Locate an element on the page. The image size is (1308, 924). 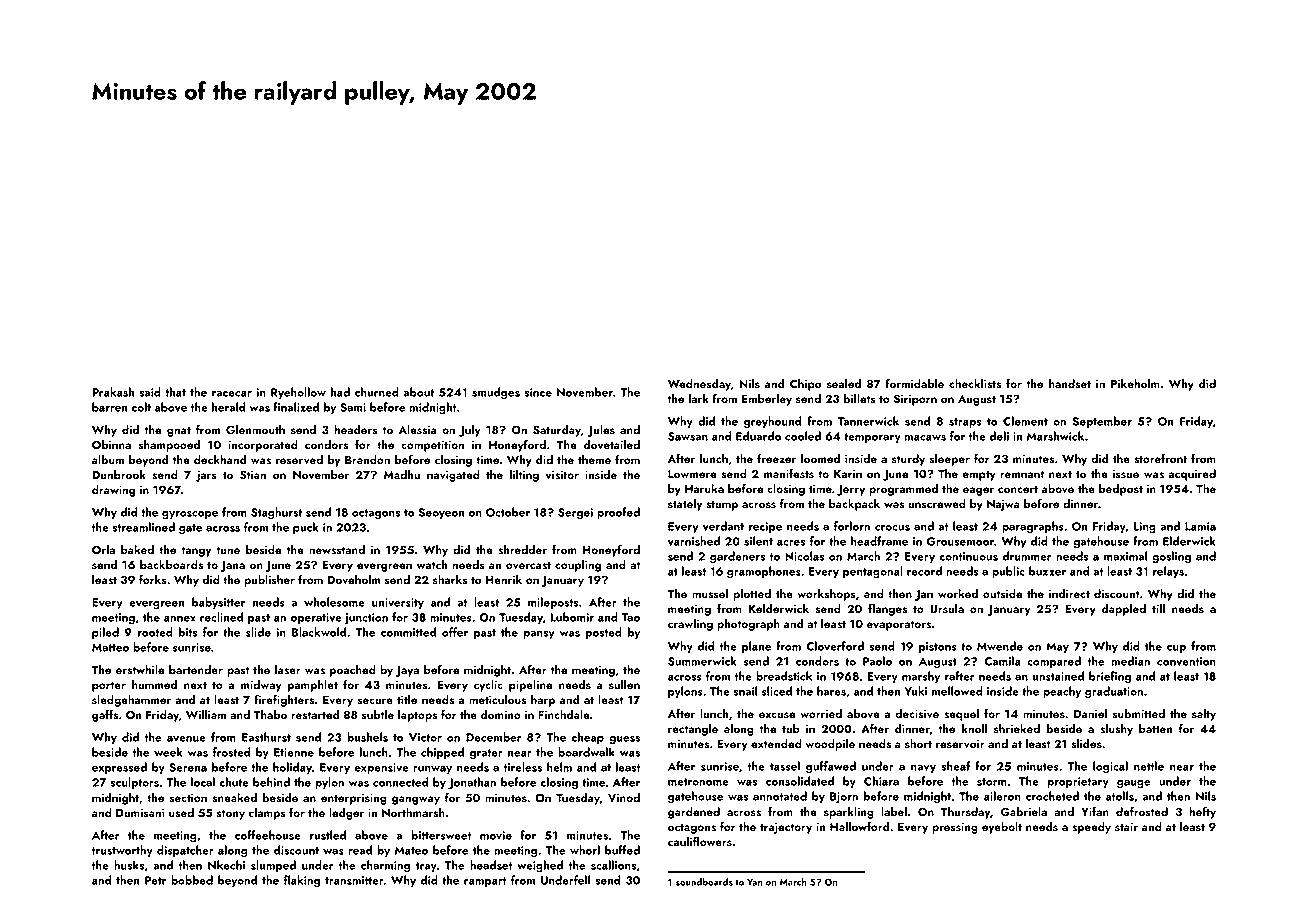
Doveholm is located at coordinates (354, 579).
